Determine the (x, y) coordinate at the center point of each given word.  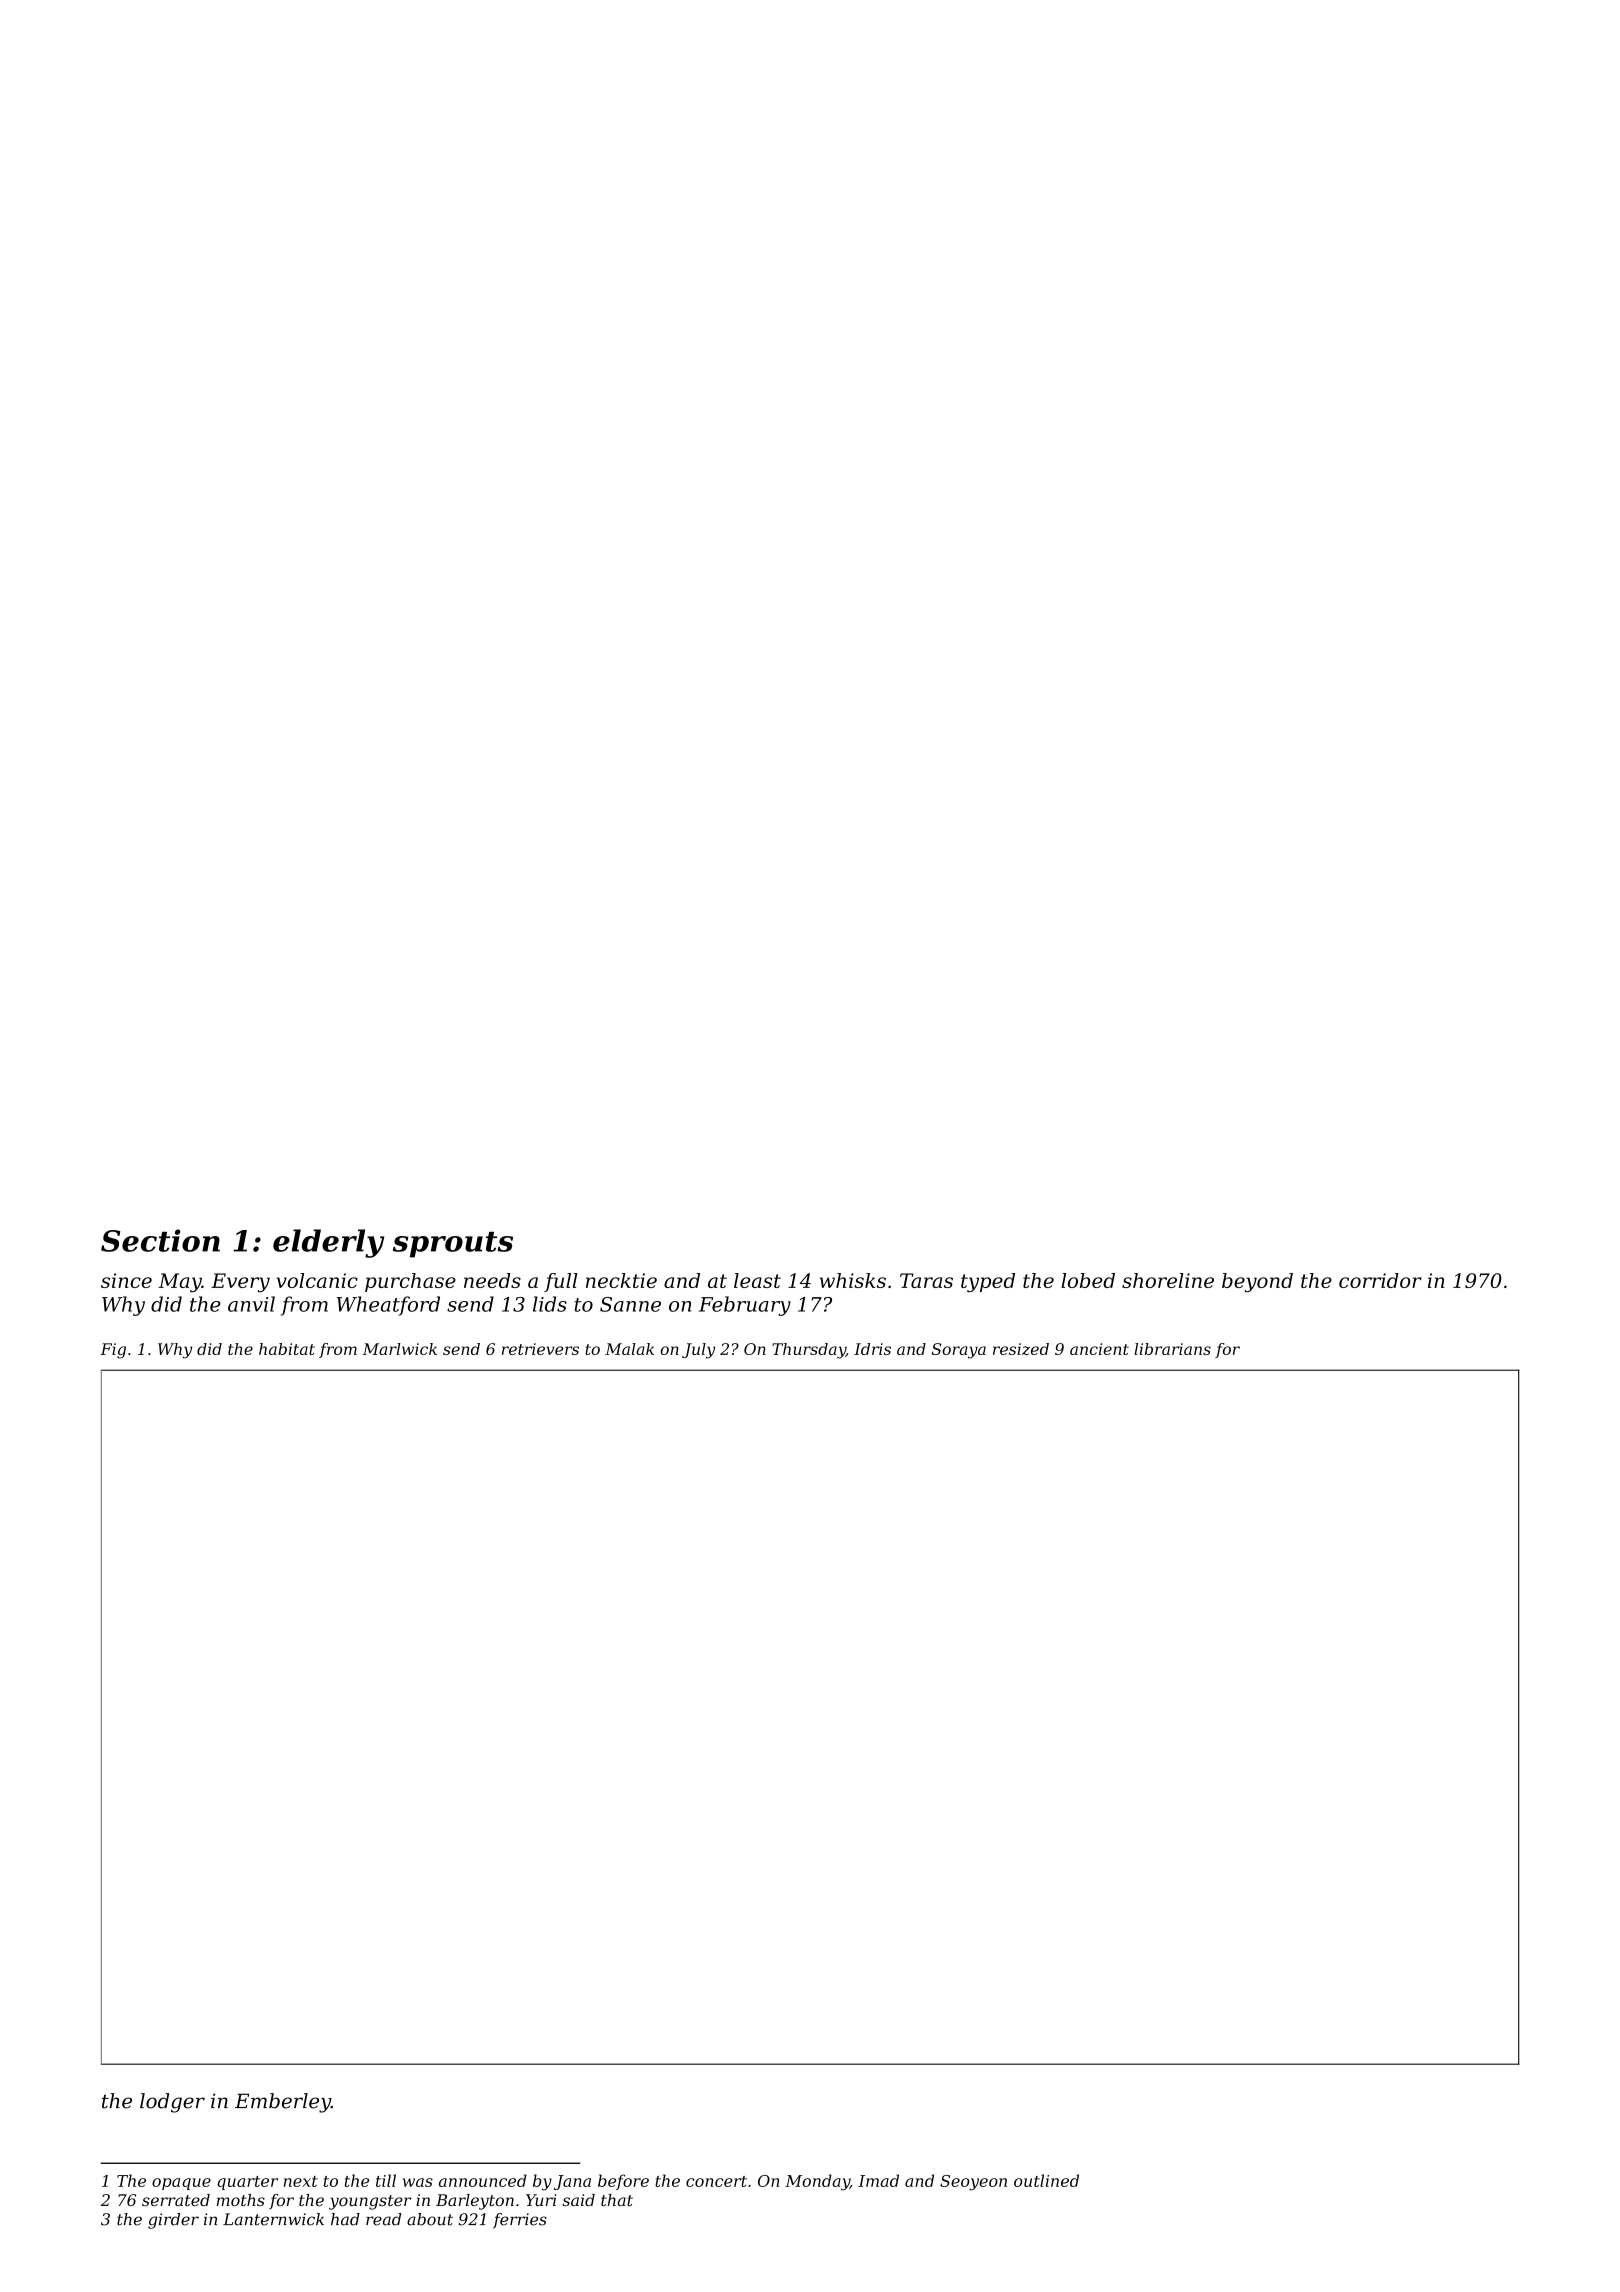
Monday (817, 2182)
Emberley (283, 2103)
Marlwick (400, 1349)
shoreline (1168, 1280)
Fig (113, 1351)
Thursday (809, 1351)
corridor (1380, 1280)
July (698, 1351)
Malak (629, 1349)
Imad (878, 2180)
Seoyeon (973, 2183)
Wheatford (388, 1306)
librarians (1172, 1349)
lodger (172, 2103)
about (430, 2219)
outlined (1046, 2180)
